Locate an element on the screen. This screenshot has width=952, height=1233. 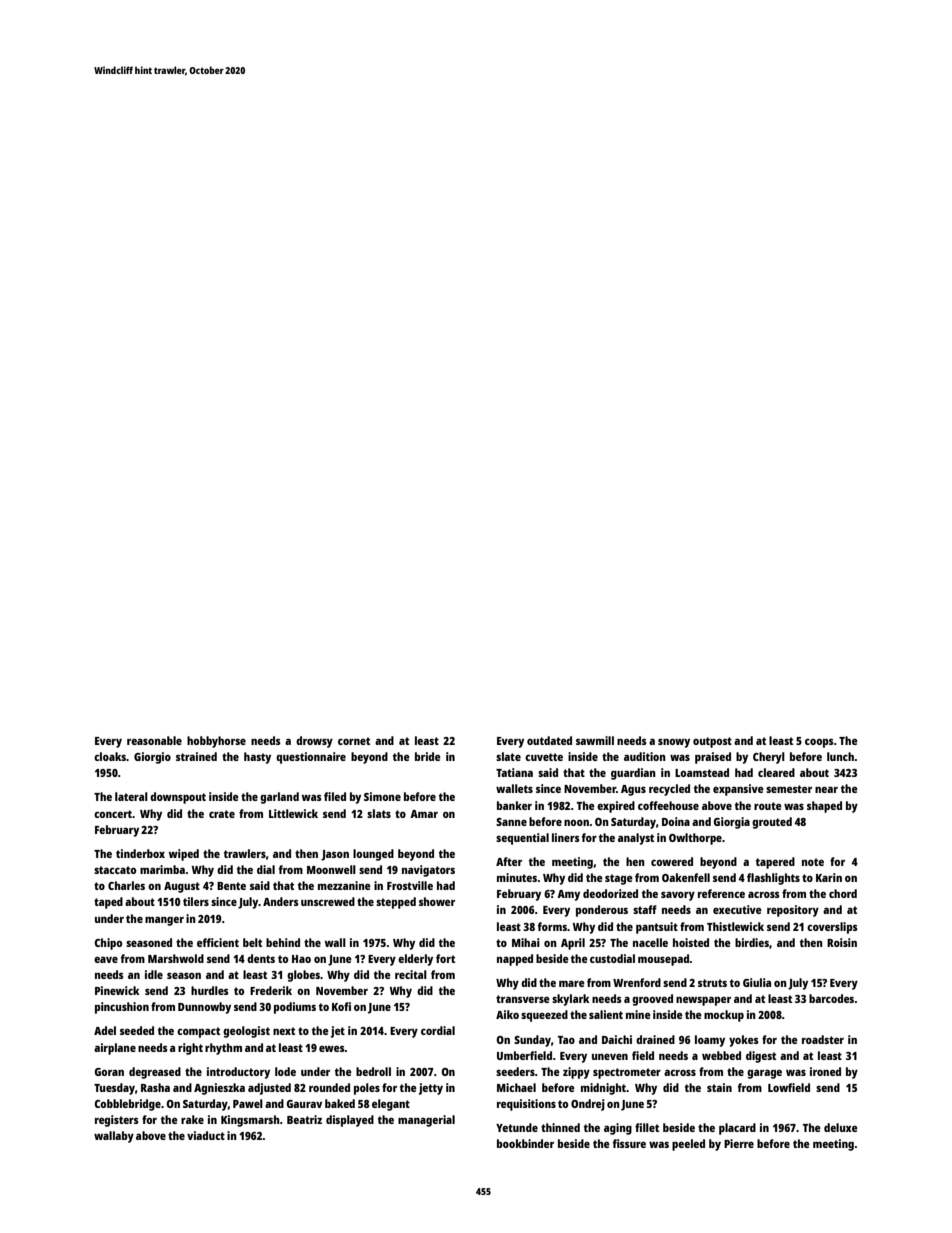
newspaper is located at coordinates (703, 1001).
